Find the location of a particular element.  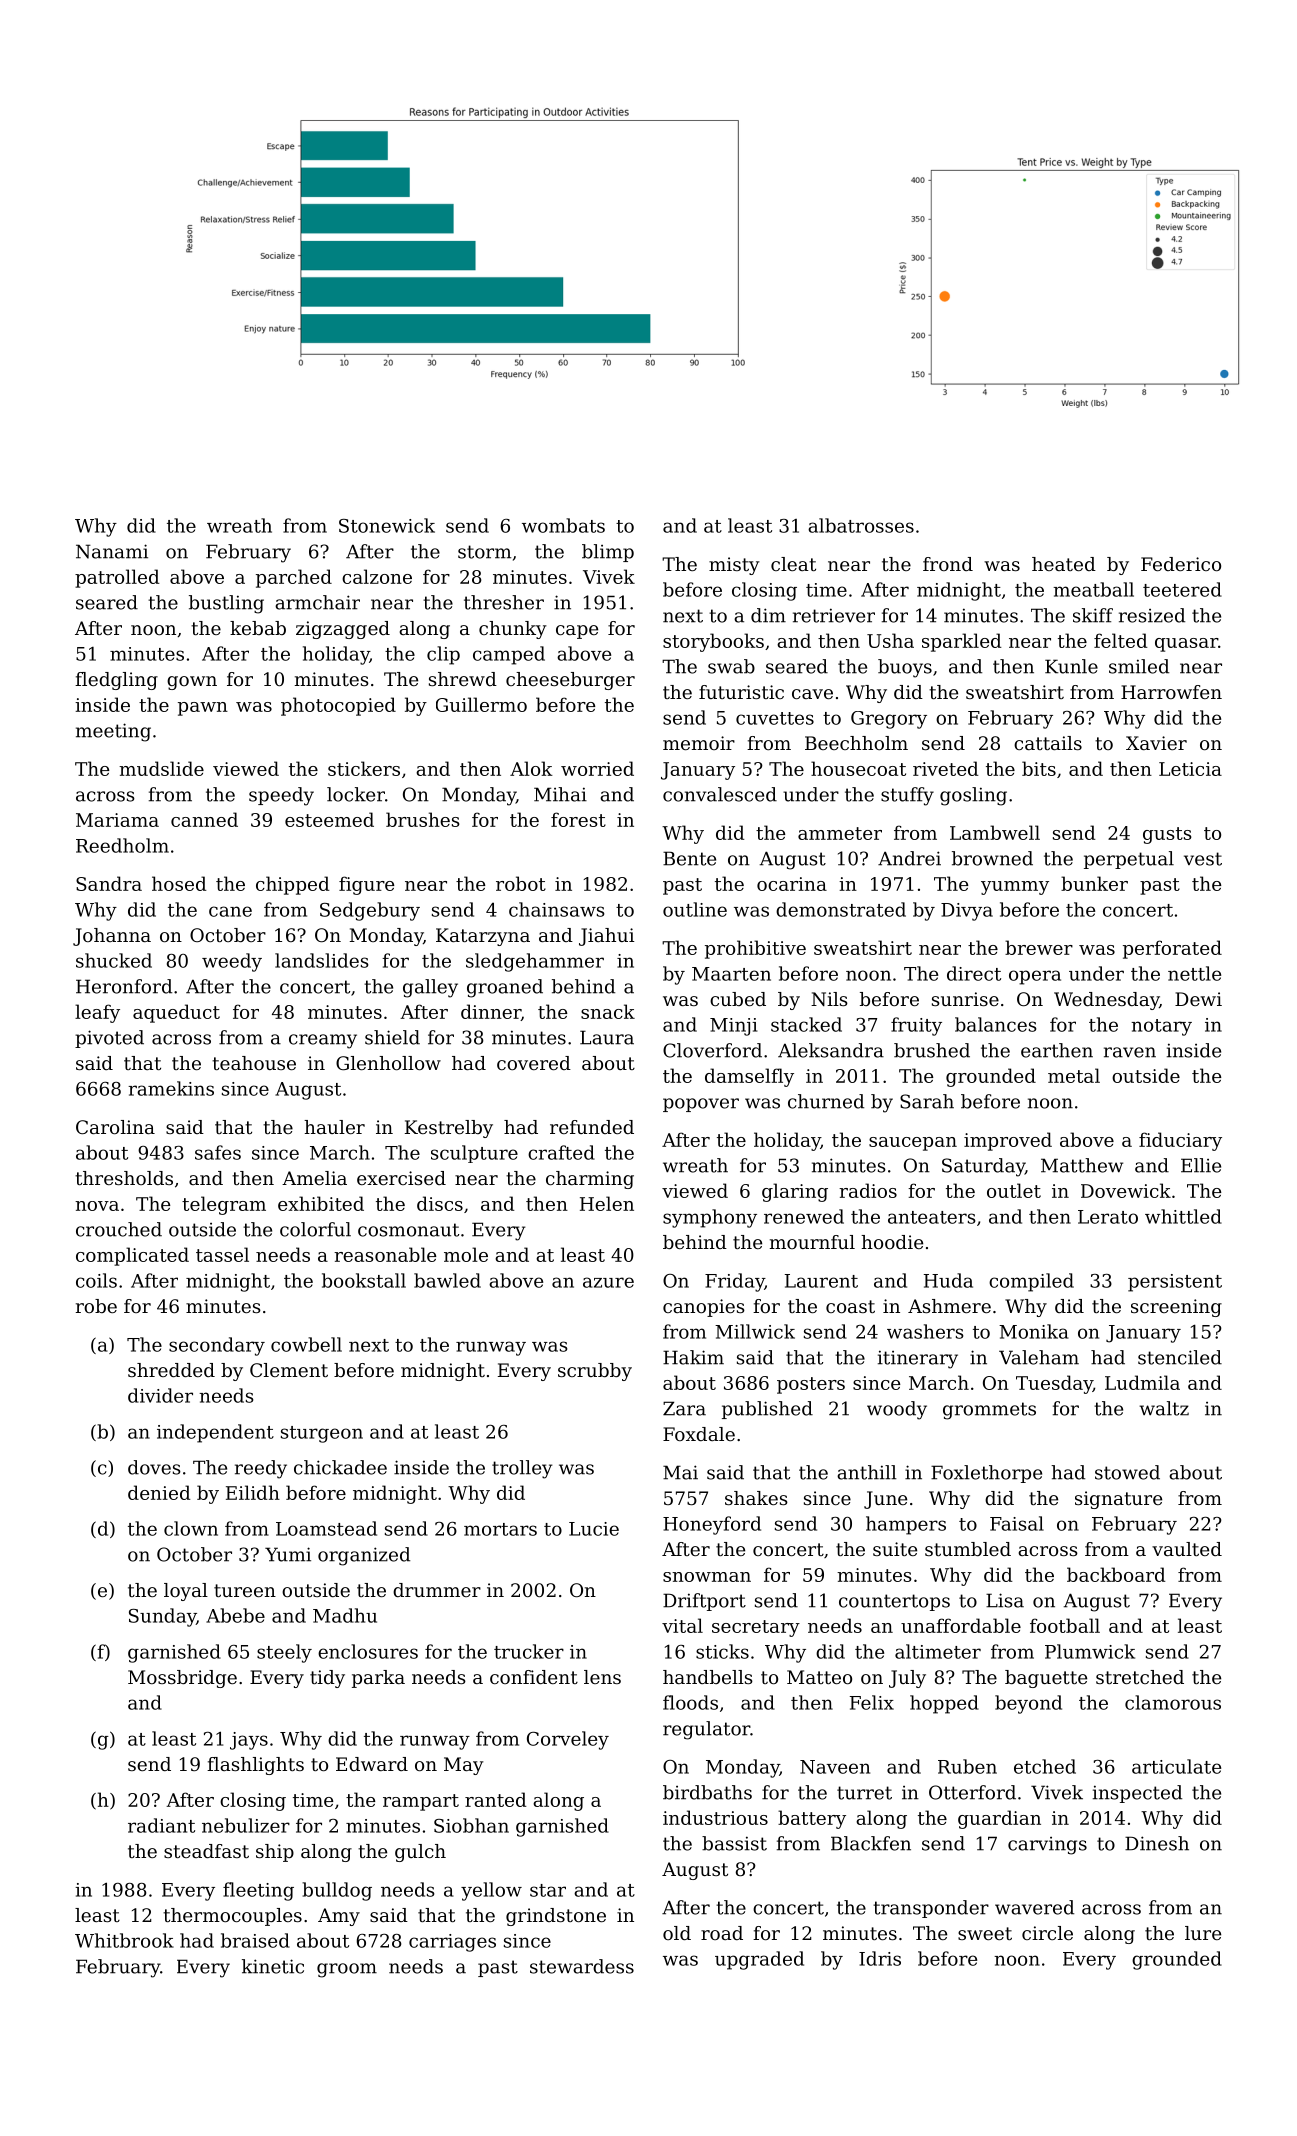

trucker is located at coordinates (529, 1651).
